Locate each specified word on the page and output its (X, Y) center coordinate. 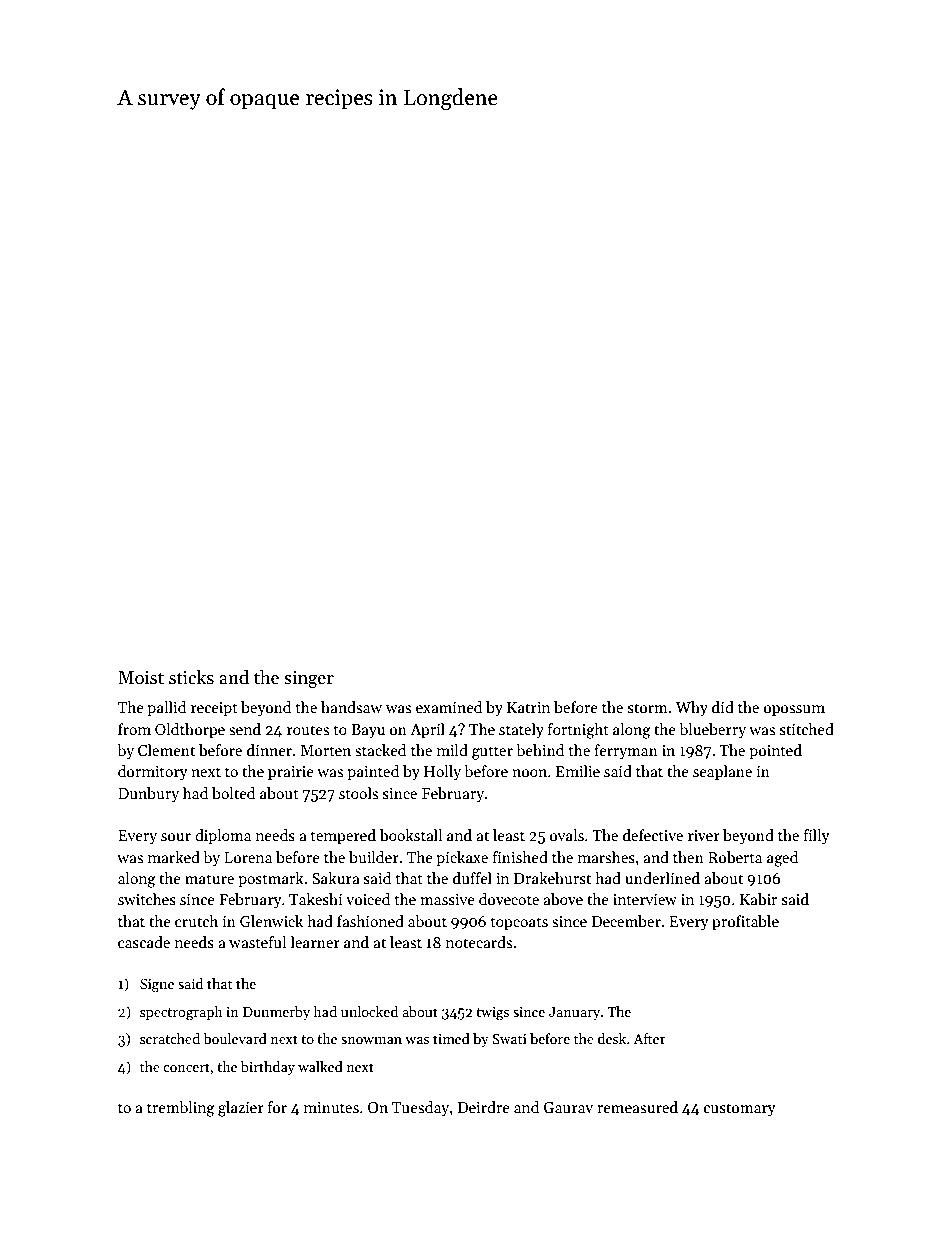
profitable (745, 922)
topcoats (519, 923)
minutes (331, 1107)
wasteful (257, 942)
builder (374, 857)
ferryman (626, 751)
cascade (144, 942)
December (626, 921)
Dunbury (148, 794)
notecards (479, 942)
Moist (141, 678)
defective (653, 835)
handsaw (351, 707)
